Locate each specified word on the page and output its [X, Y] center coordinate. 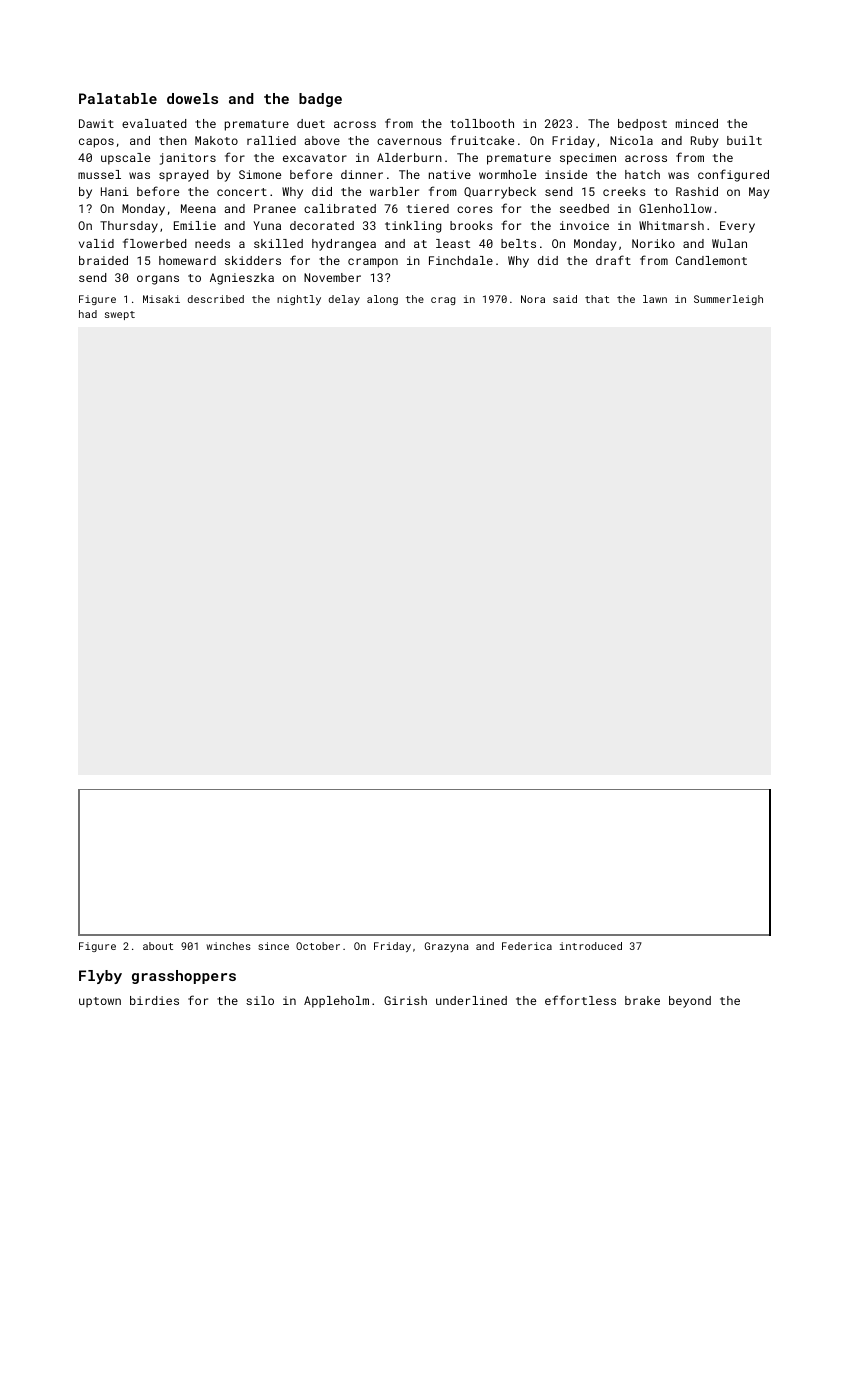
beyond [690, 1002]
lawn [655, 299]
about [158, 946]
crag [443, 301]
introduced [591, 946]
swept [120, 315]
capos [96, 143]
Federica [527, 946]
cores [475, 209]
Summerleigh [728, 300]
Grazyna [447, 947]
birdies [154, 1000]
